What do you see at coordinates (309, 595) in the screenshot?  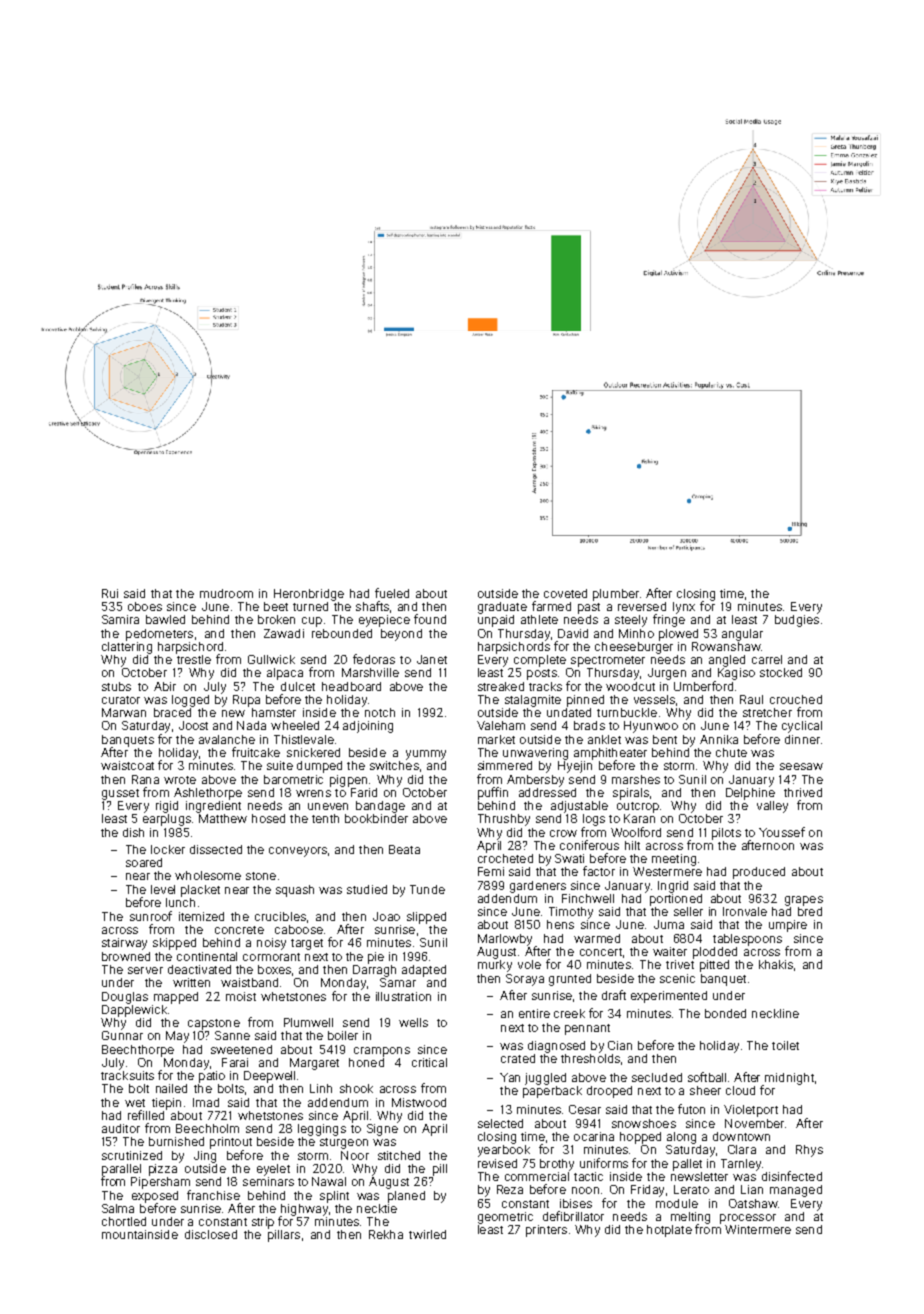 I see `Heronbridge` at bounding box center [309, 595].
